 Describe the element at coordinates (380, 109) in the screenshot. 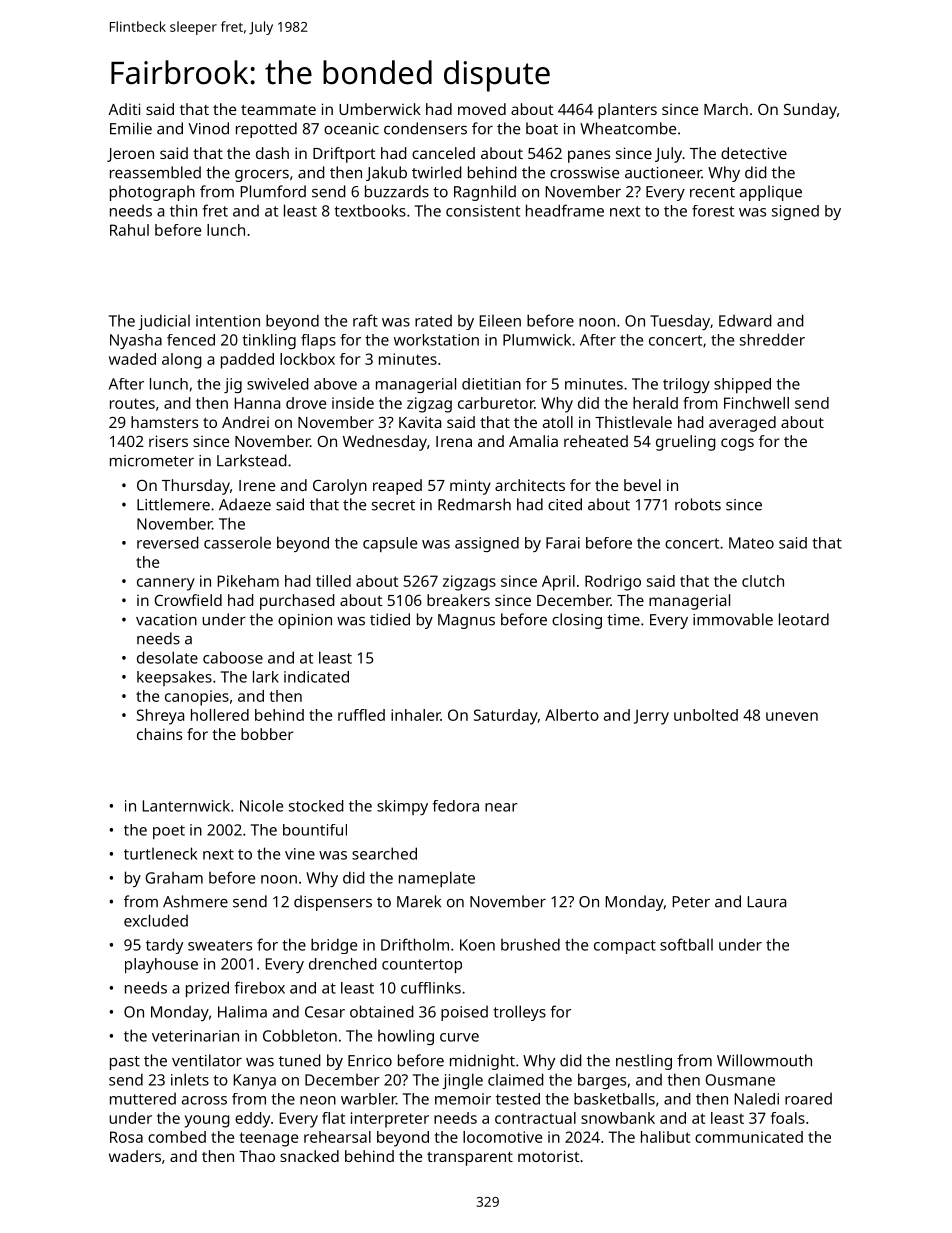

I see `Umberwick` at that location.
